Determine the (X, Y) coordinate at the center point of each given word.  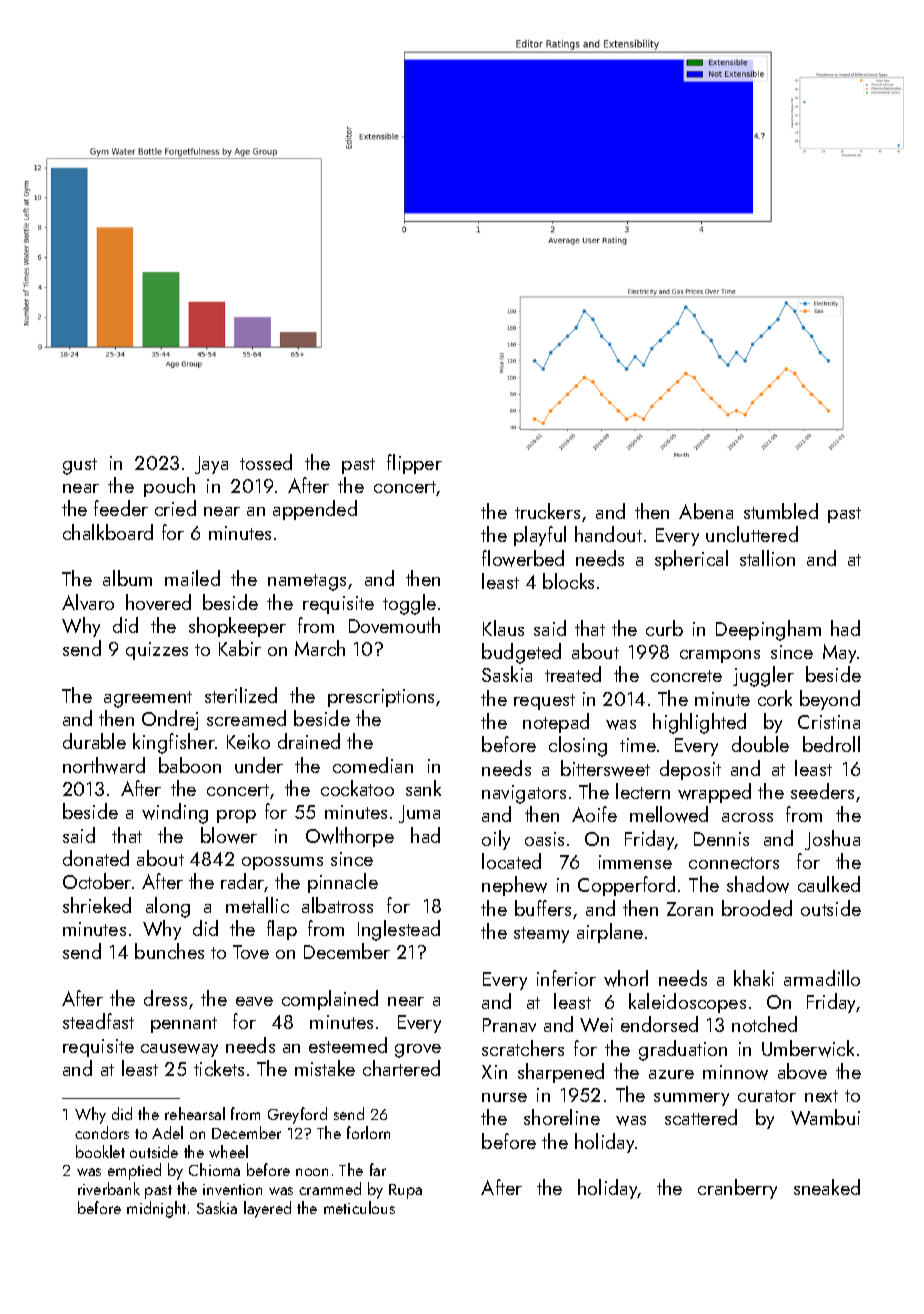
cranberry (737, 1189)
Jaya (211, 465)
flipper (414, 464)
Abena (706, 511)
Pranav (509, 1025)
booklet (100, 1151)
